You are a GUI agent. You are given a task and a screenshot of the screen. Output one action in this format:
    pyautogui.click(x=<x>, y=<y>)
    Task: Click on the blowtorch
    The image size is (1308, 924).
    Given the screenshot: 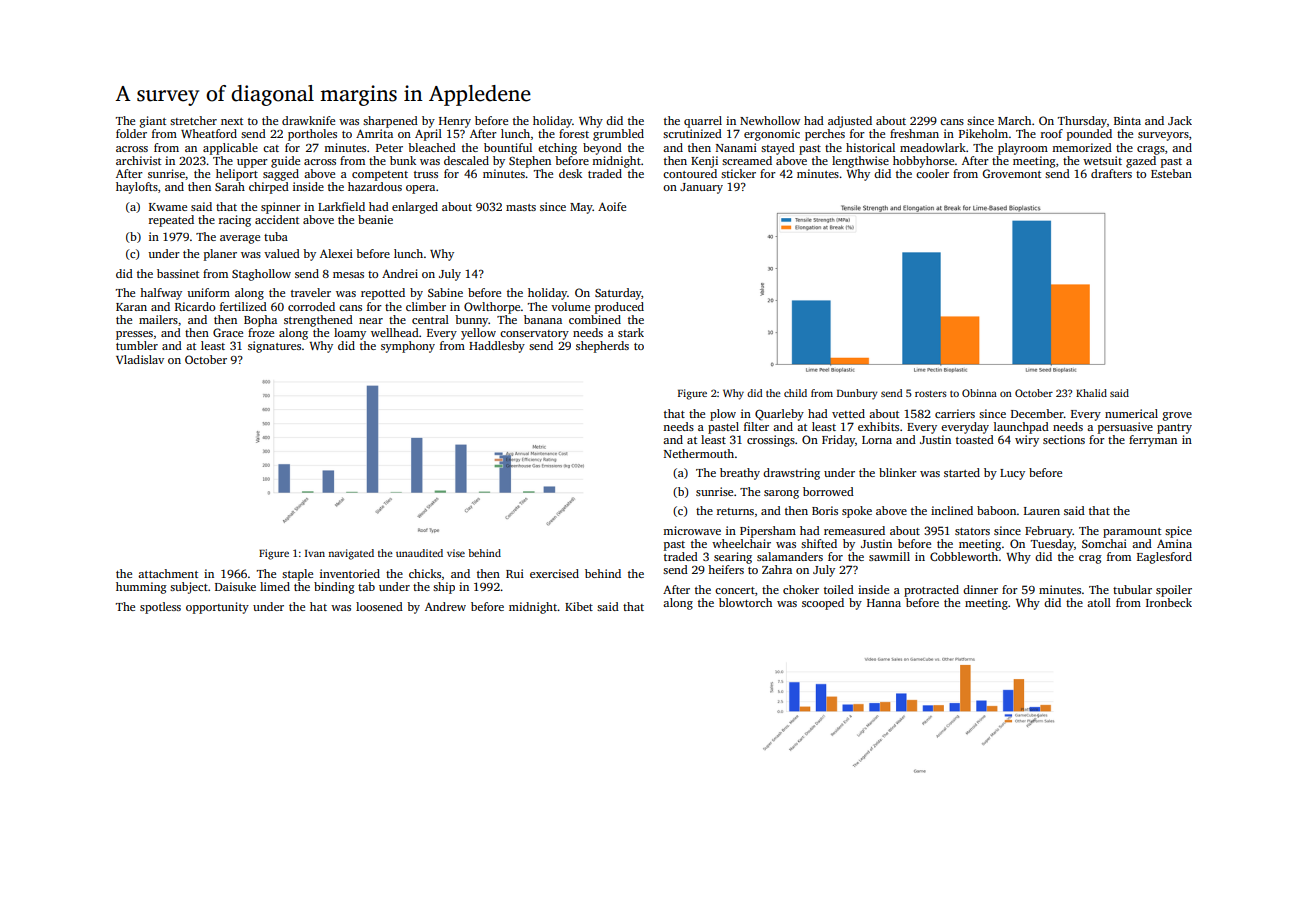 What is the action you would take?
    pyautogui.click(x=745, y=602)
